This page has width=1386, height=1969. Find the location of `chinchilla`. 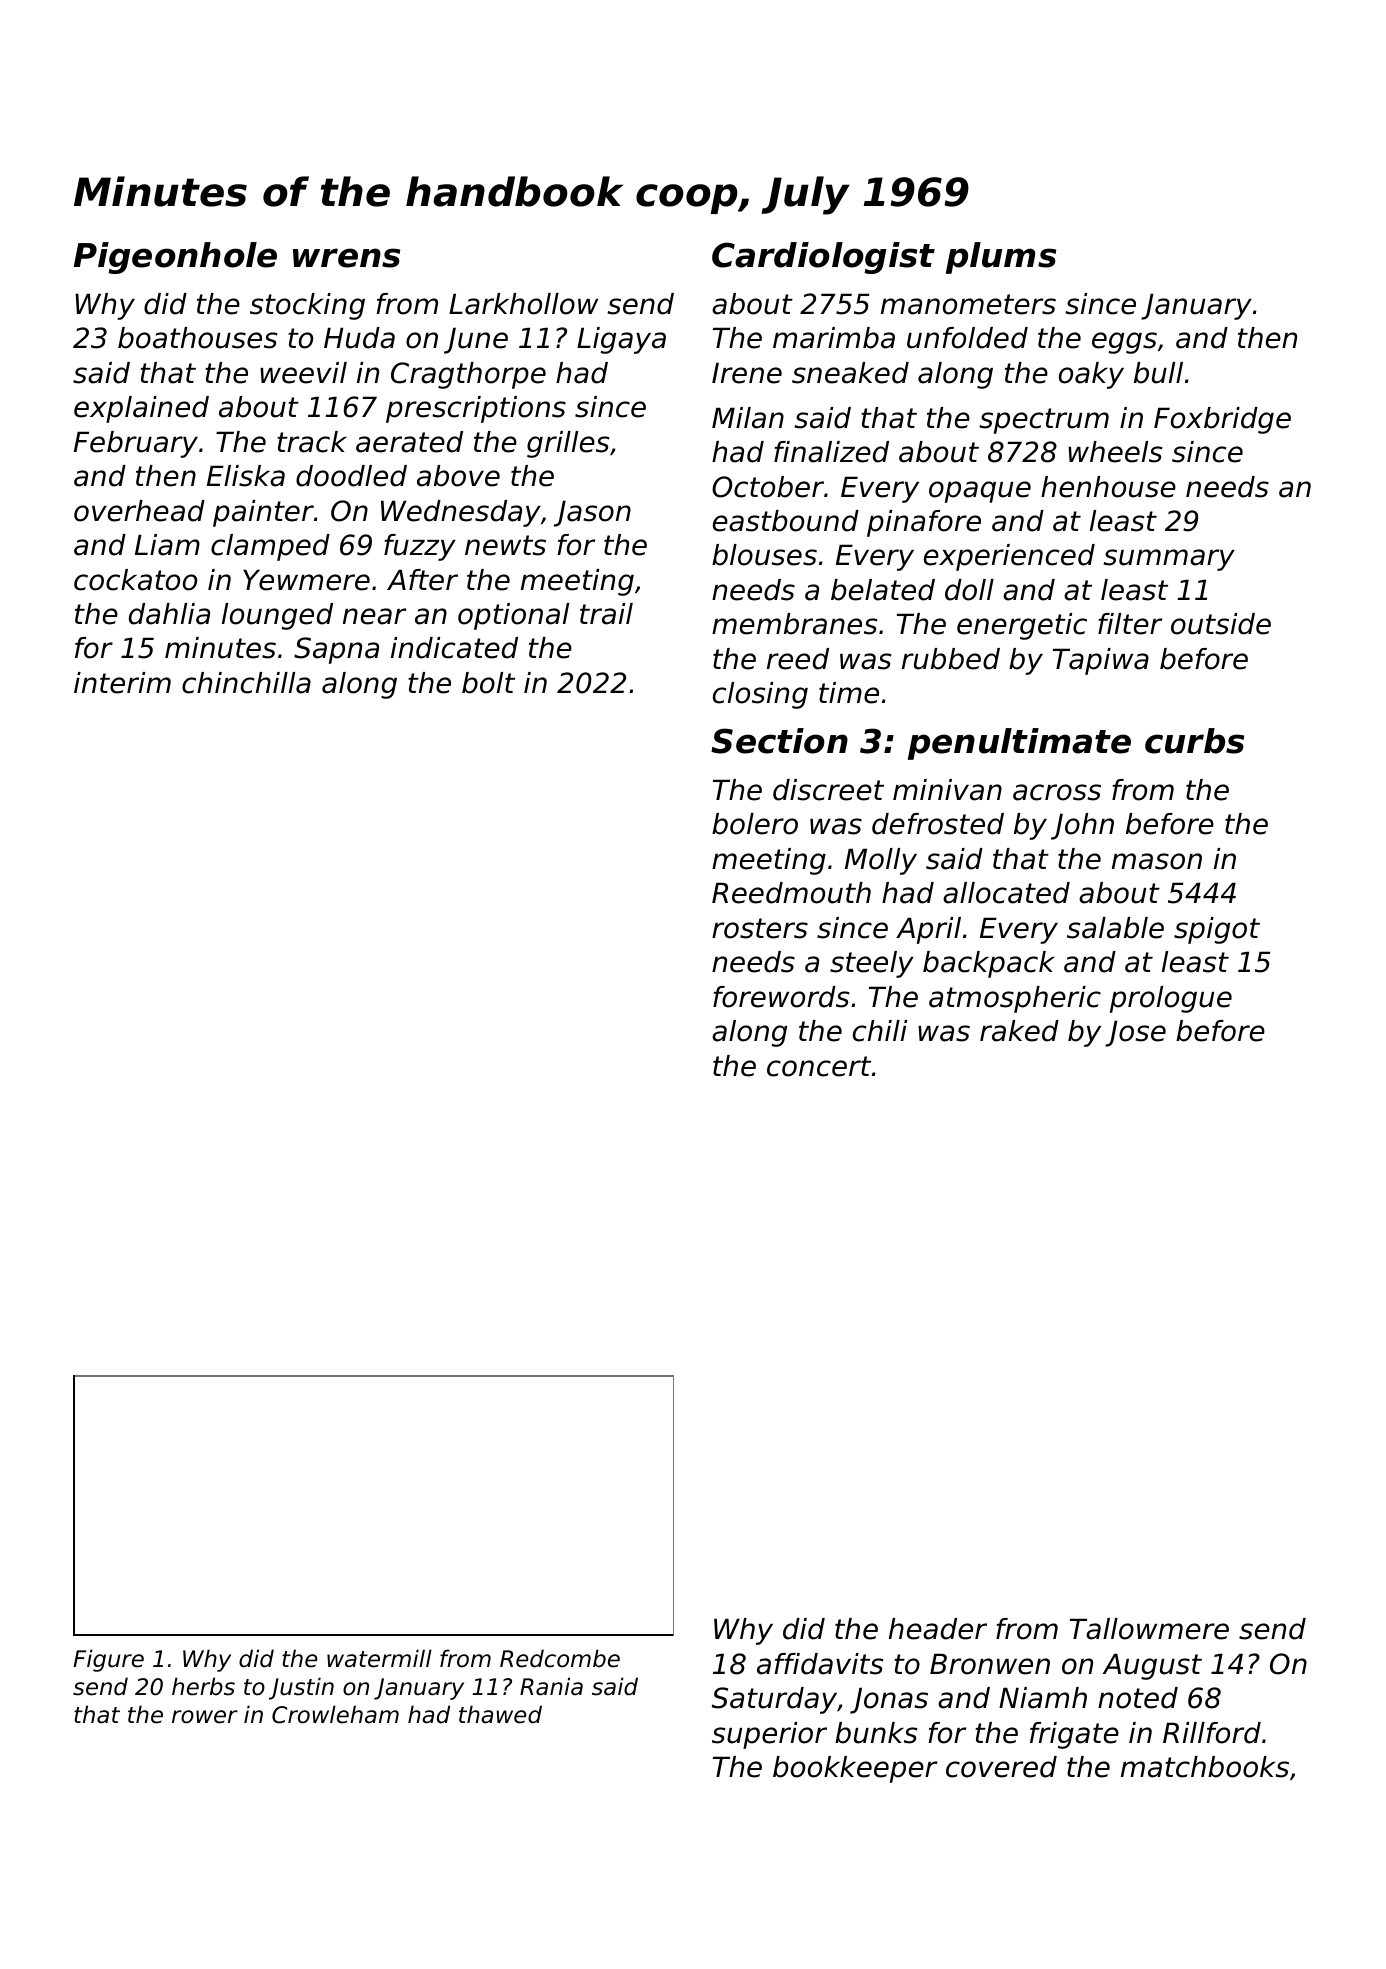

chinchilla is located at coordinates (246, 683).
